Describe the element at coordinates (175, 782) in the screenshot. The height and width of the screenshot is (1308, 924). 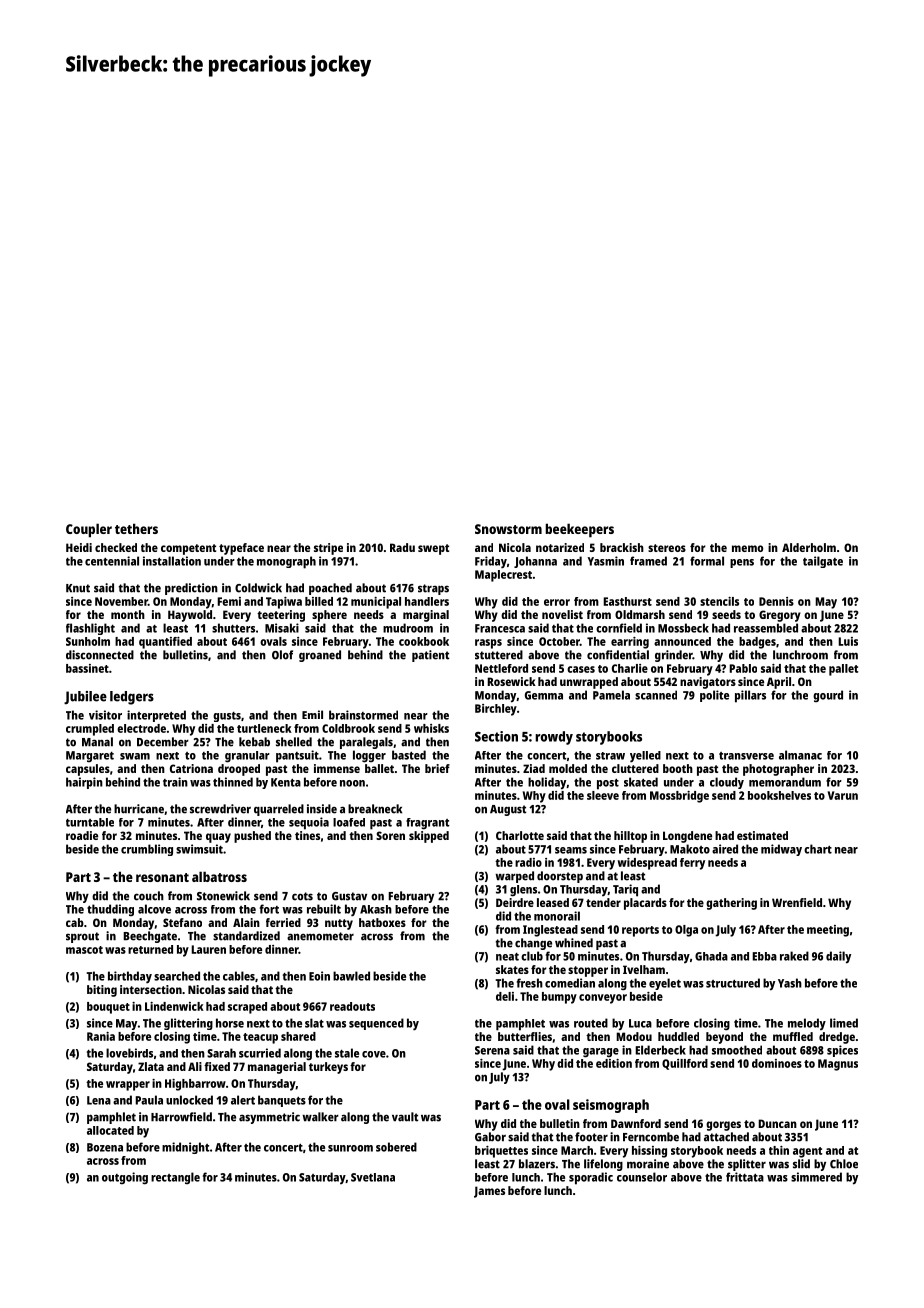
I see `train` at that location.
